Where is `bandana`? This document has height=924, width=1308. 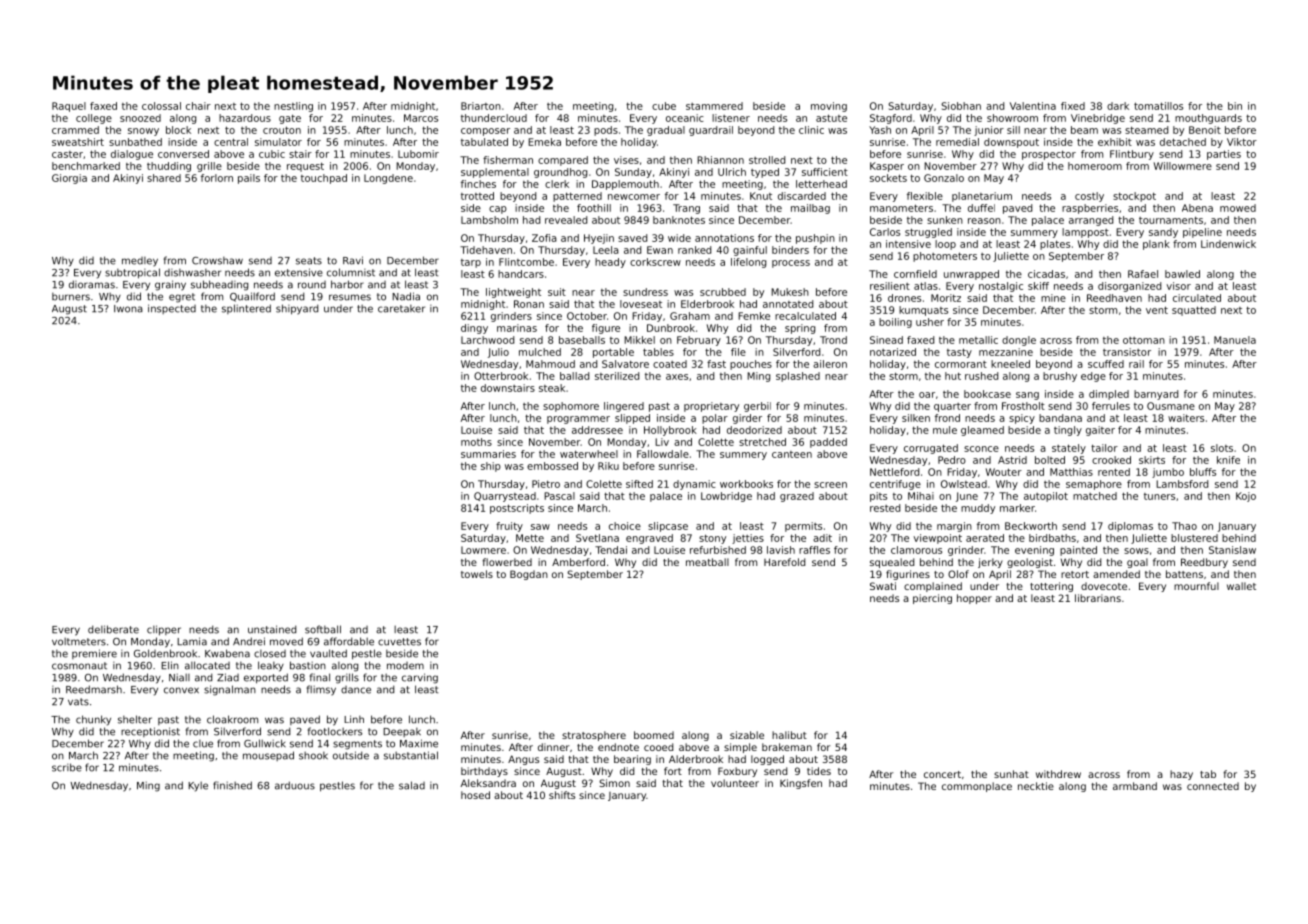
bandana is located at coordinates (1060, 418).
